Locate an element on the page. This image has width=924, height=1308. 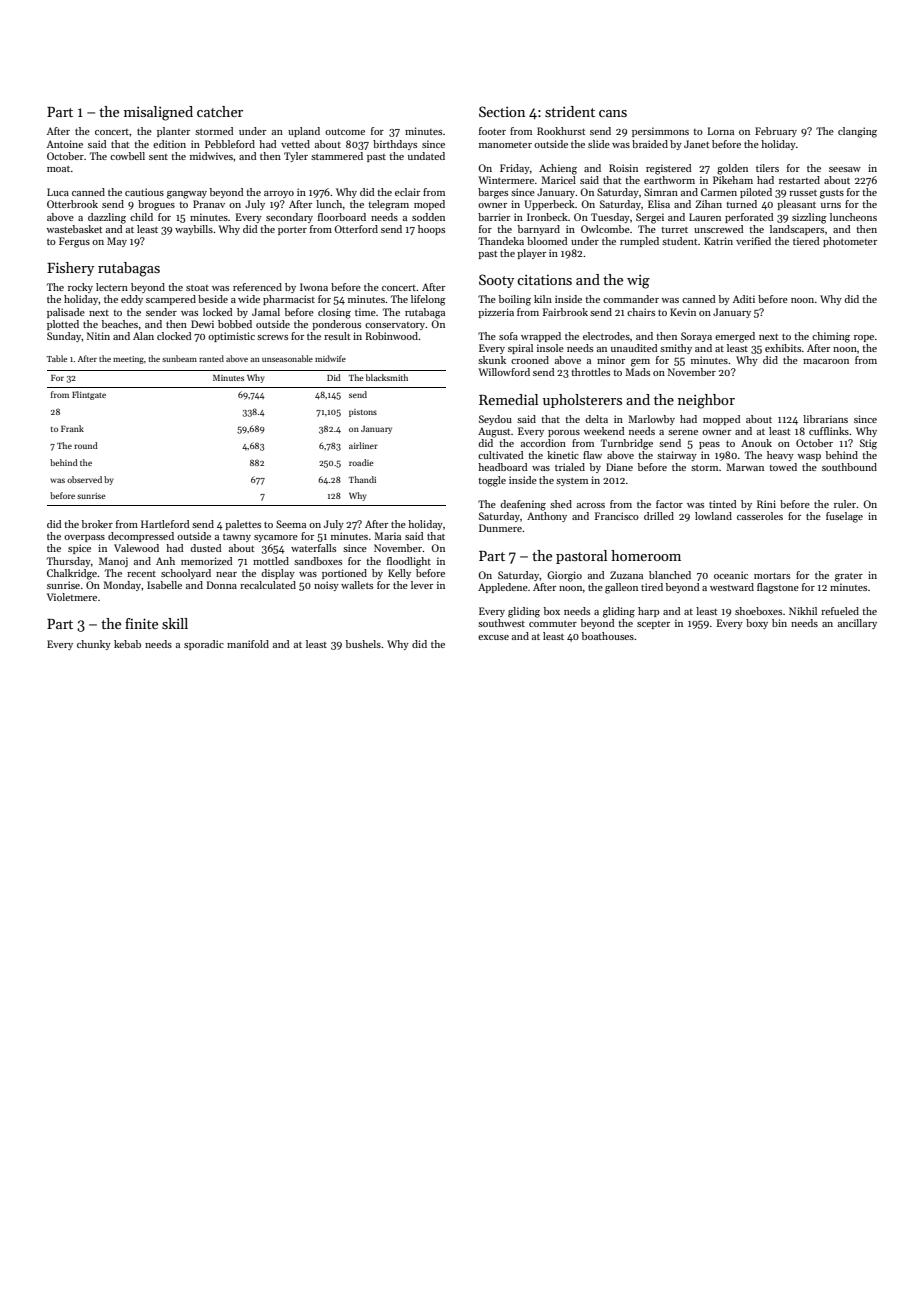
ancillary is located at coordinates (857, 624).
